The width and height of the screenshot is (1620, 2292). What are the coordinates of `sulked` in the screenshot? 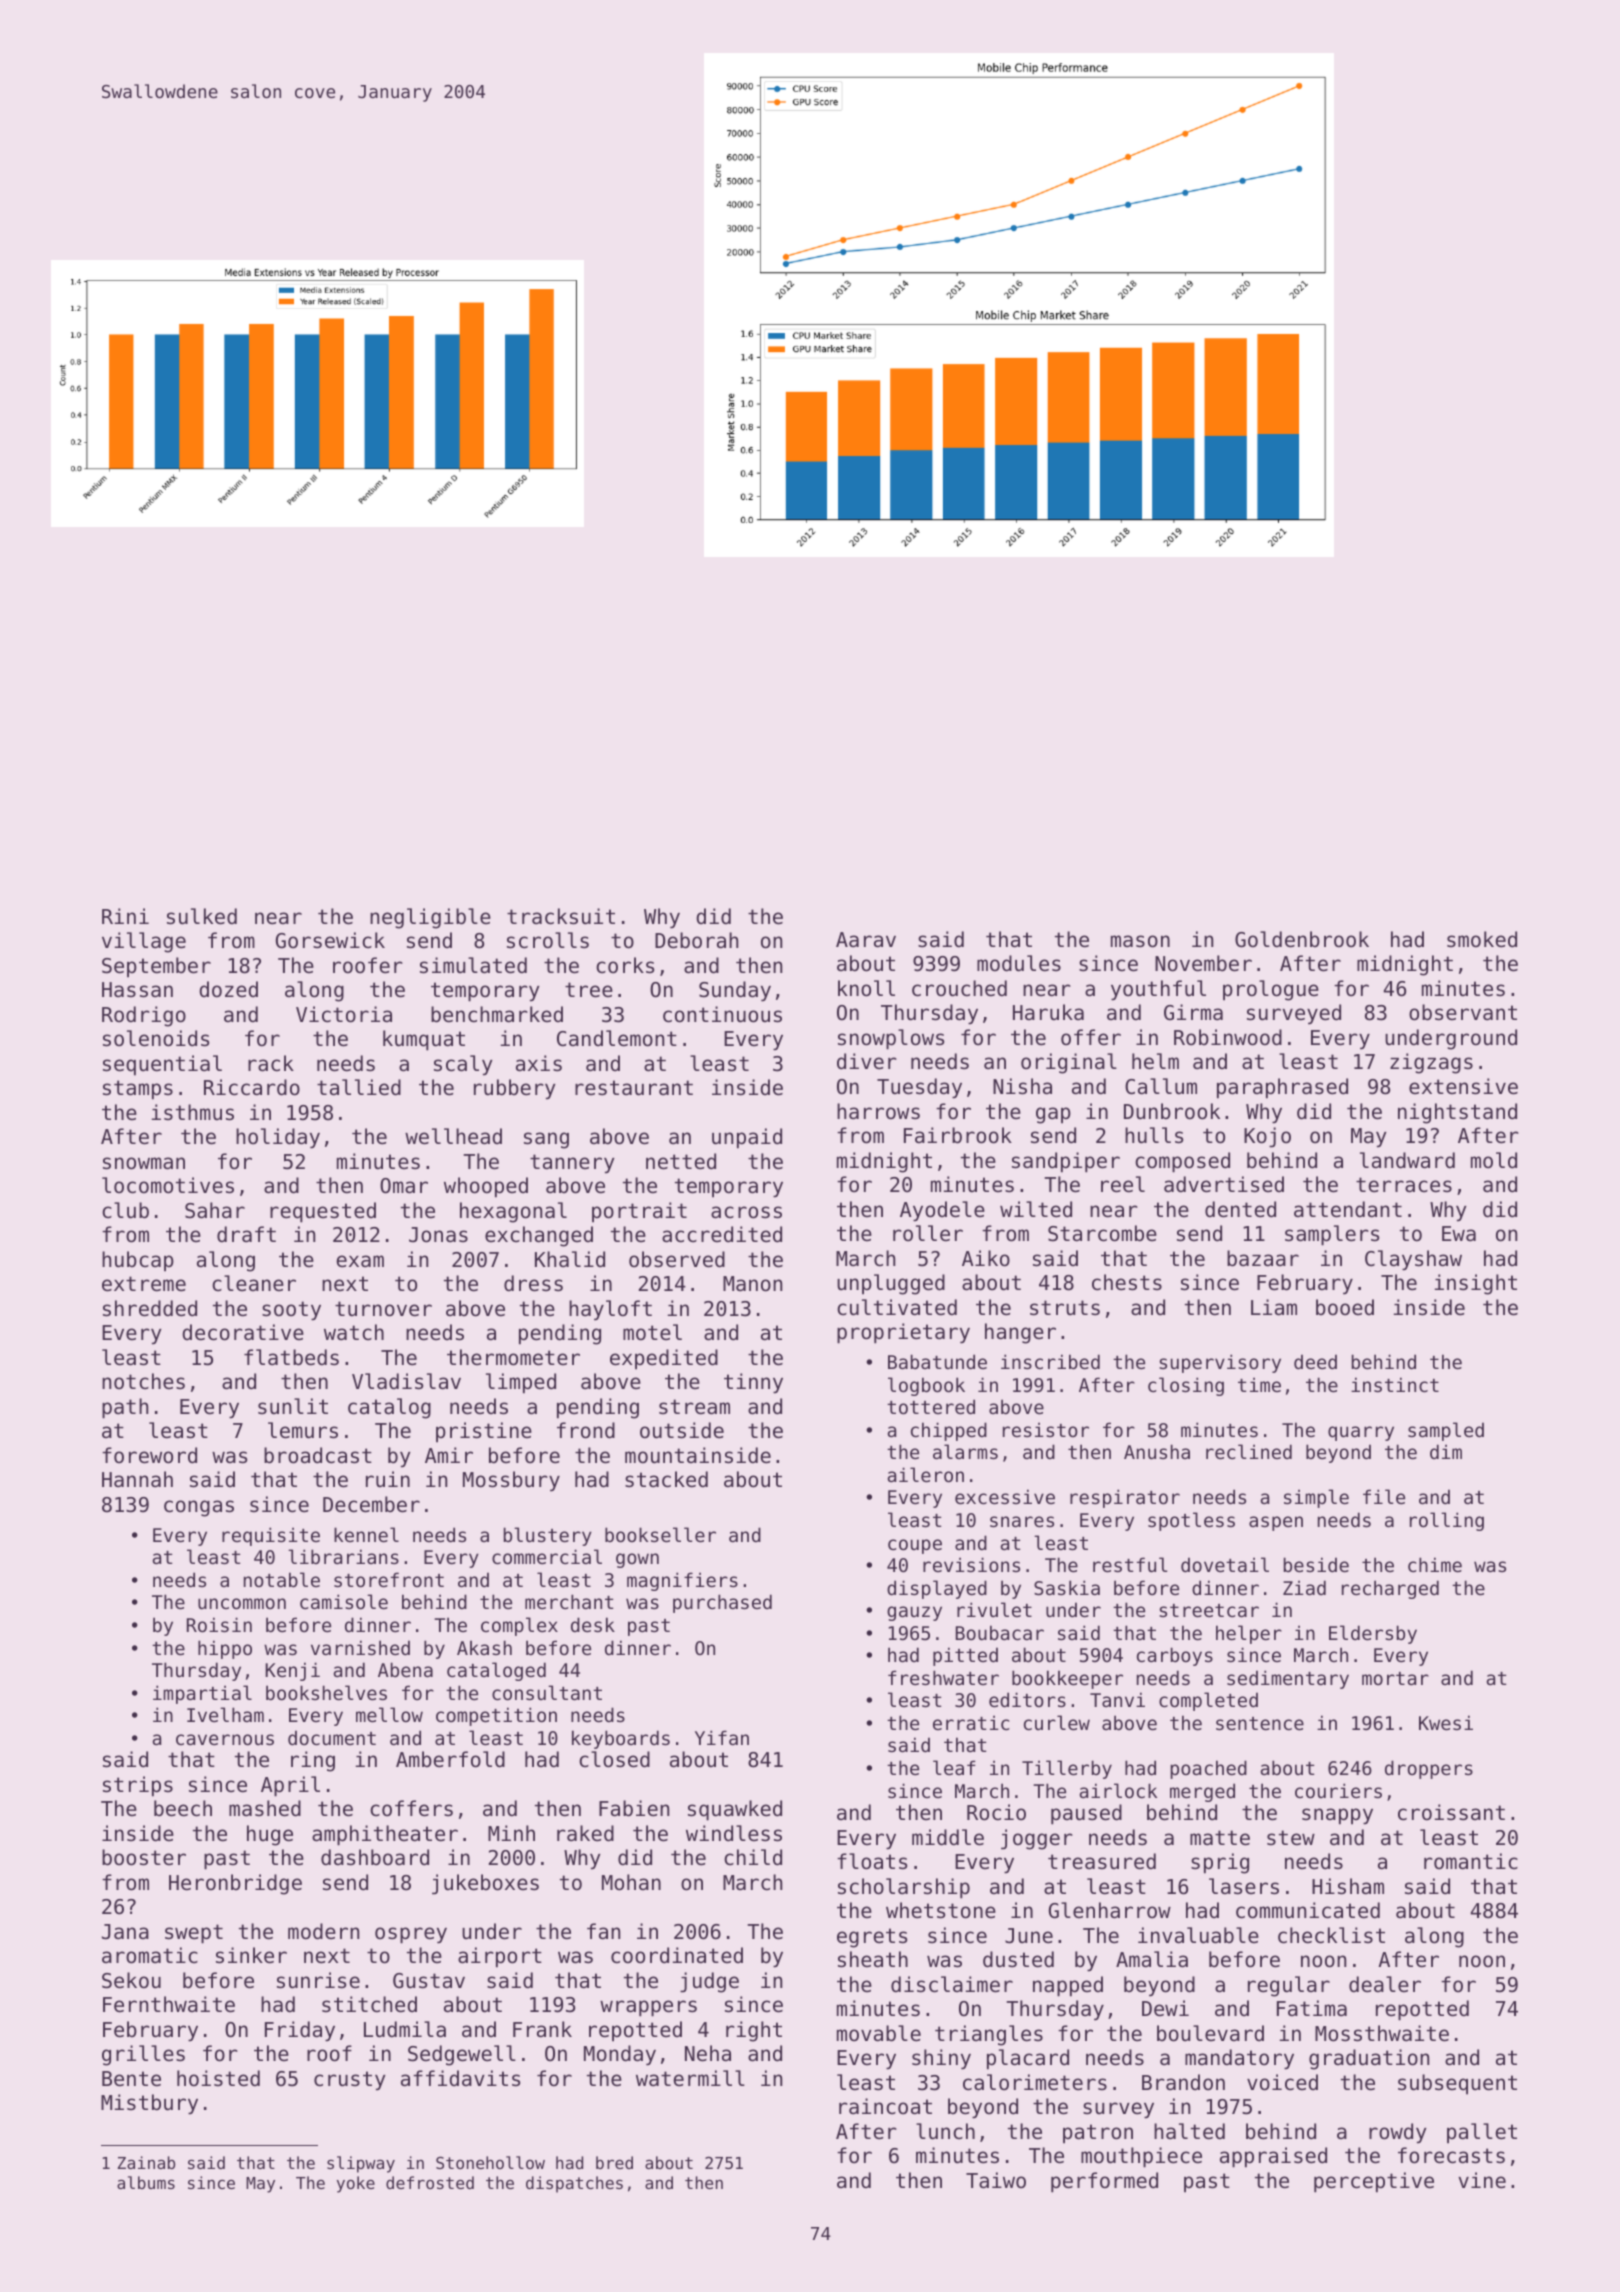 It's located at (202, 916).
